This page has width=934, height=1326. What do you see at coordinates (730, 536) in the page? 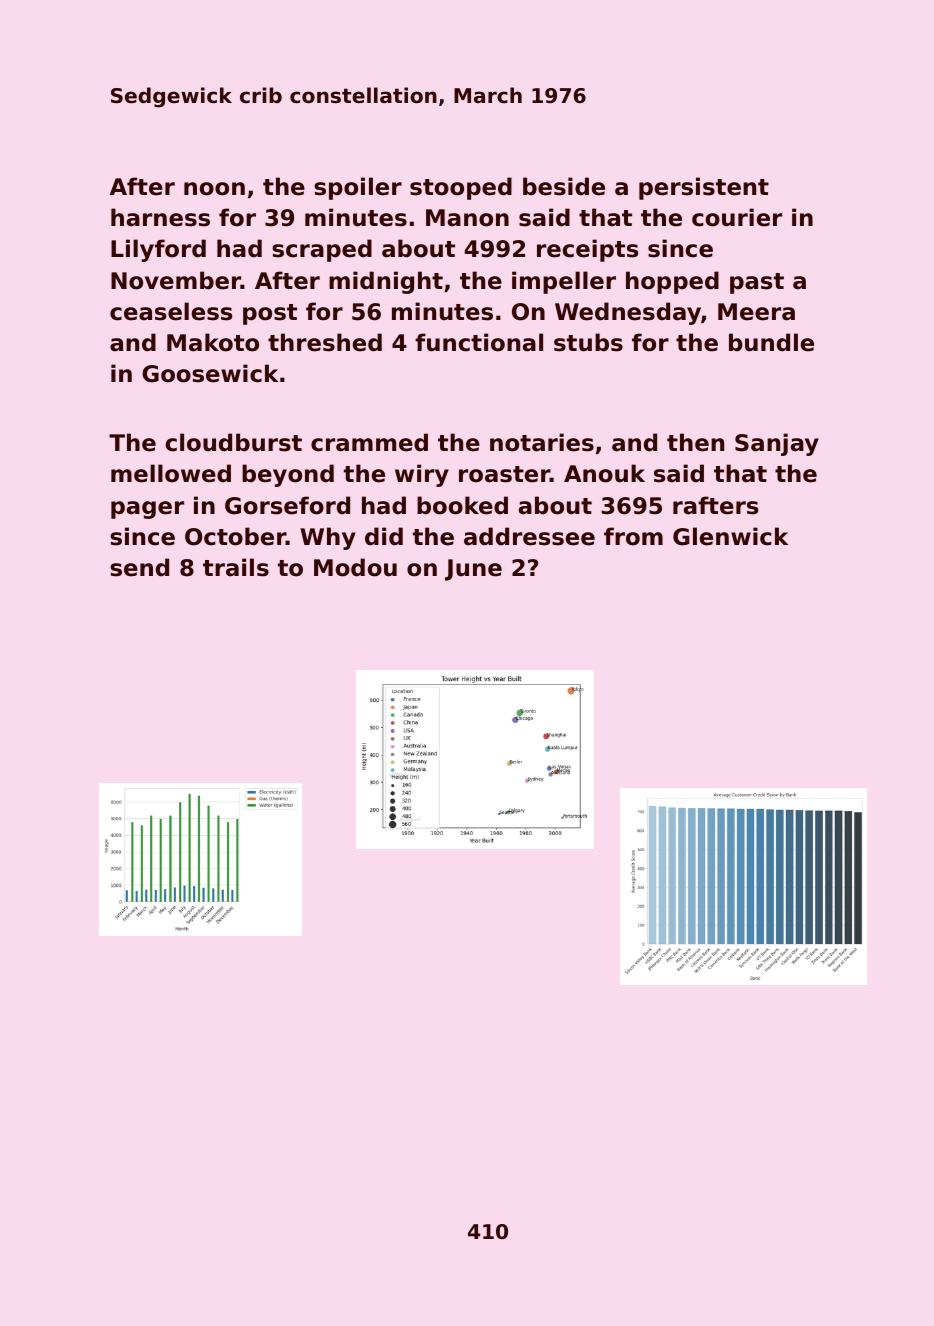
I see `Glenwick` at bounding box center [730, 536].
